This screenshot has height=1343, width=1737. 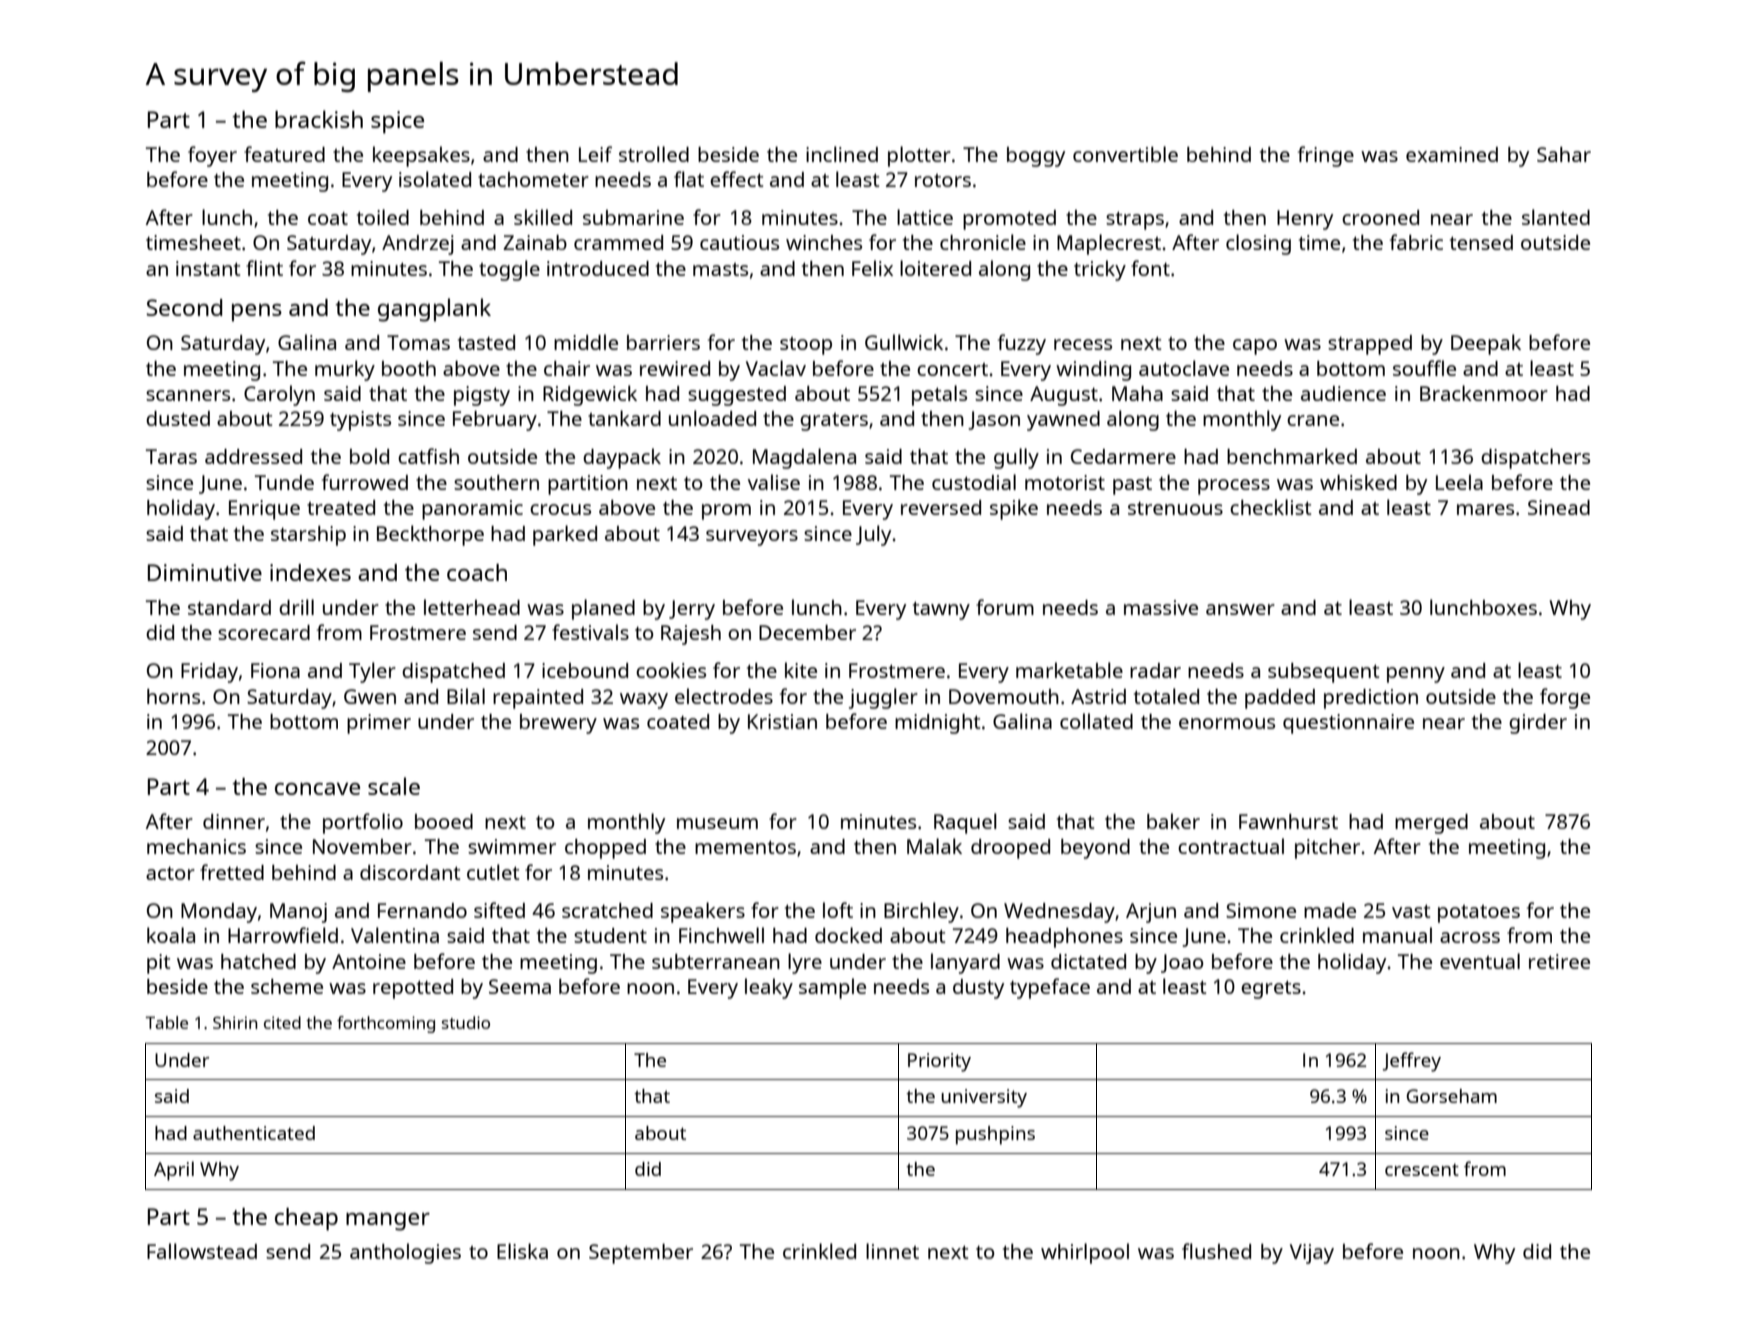 I want to click on graters, so click(x=834, y=422).
